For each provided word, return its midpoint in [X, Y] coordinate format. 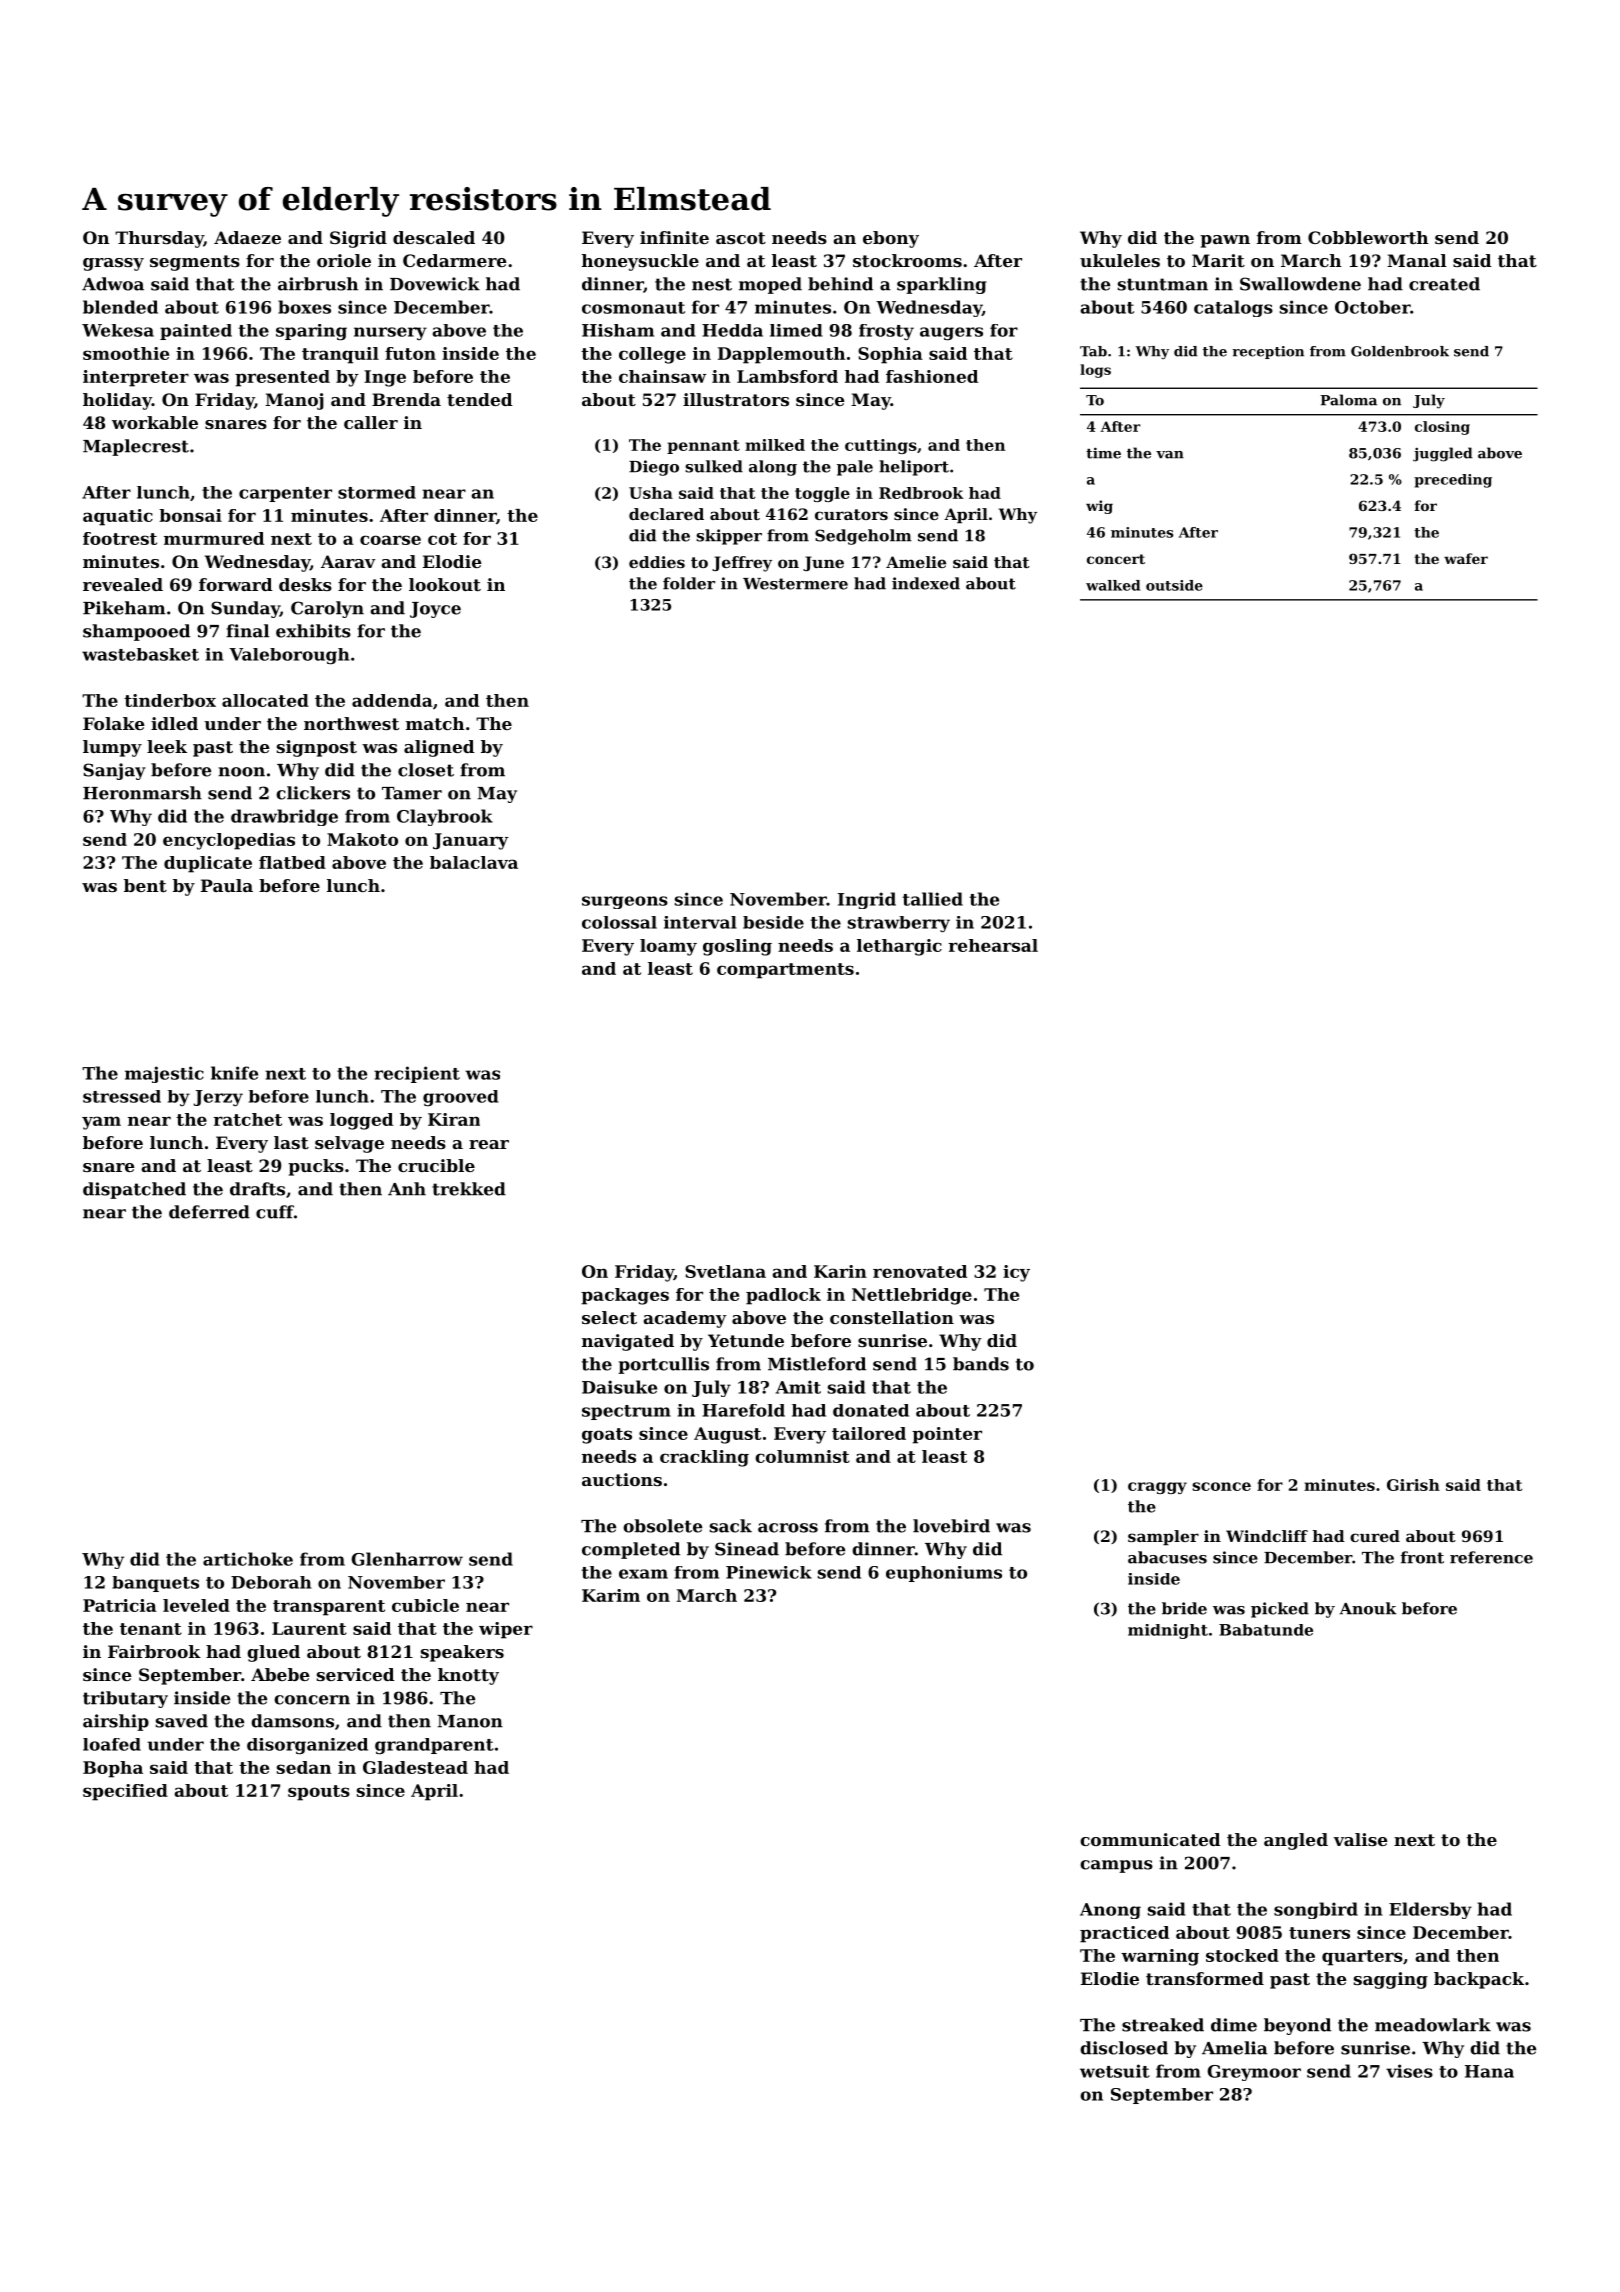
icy [1016, 1273]
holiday [117, 401]
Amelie [916, 562]
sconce [1221, 1486]
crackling [704, 1458]
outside [1174, 585]
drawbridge [284, 817]
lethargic [899, 947]
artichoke [248, 1559]
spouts [319, 1793]
